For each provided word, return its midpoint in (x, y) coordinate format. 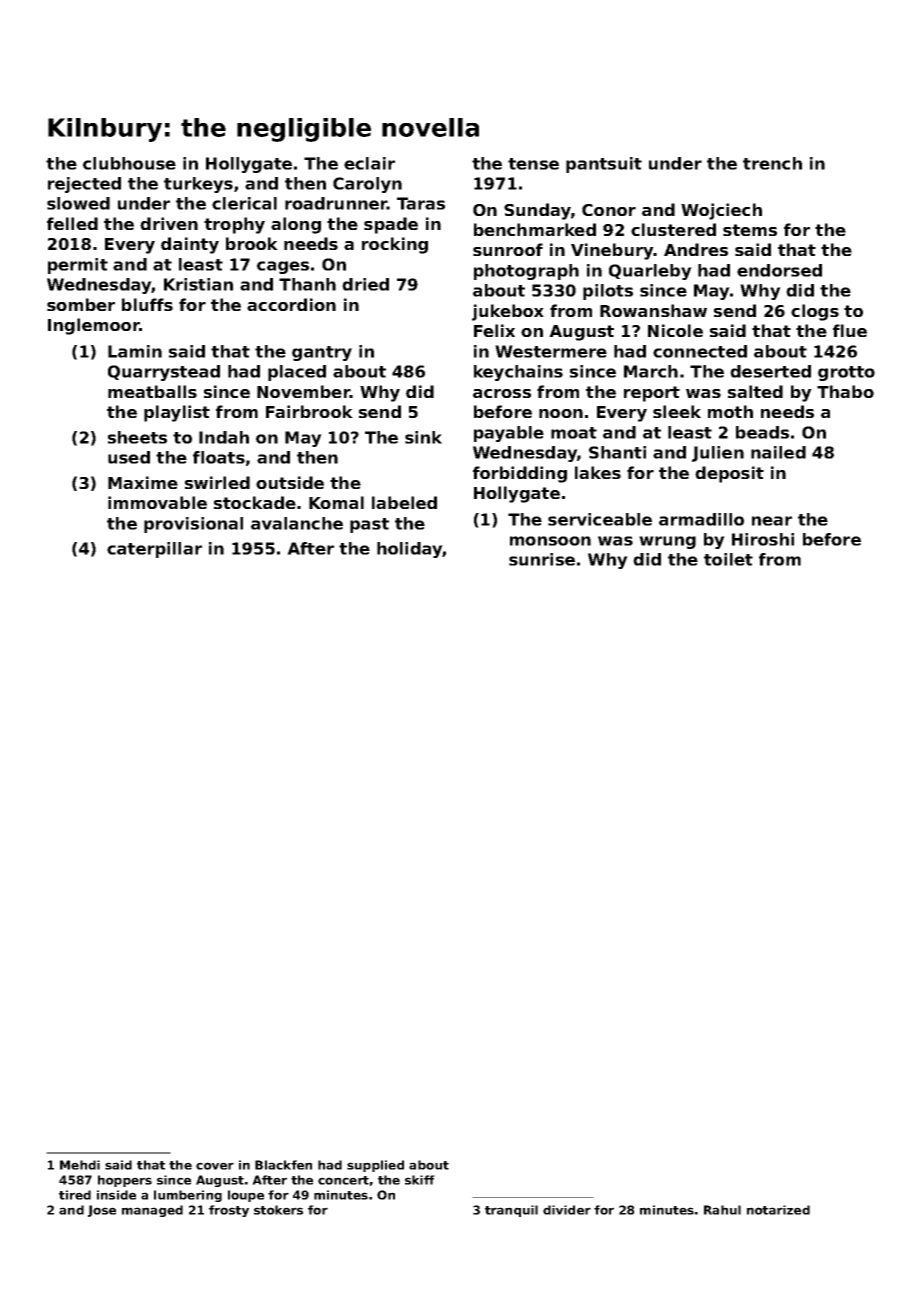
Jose (102, 1211)
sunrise (542, 559)
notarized (778, 1210)
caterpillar (154, 550)
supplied (375, 1166)
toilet (728, 559)
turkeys (198, 185)
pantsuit (604, 165)
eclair (369, 163)
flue (850, 330)
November (303, 391)
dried (365, 284)
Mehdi (80, 1165)
